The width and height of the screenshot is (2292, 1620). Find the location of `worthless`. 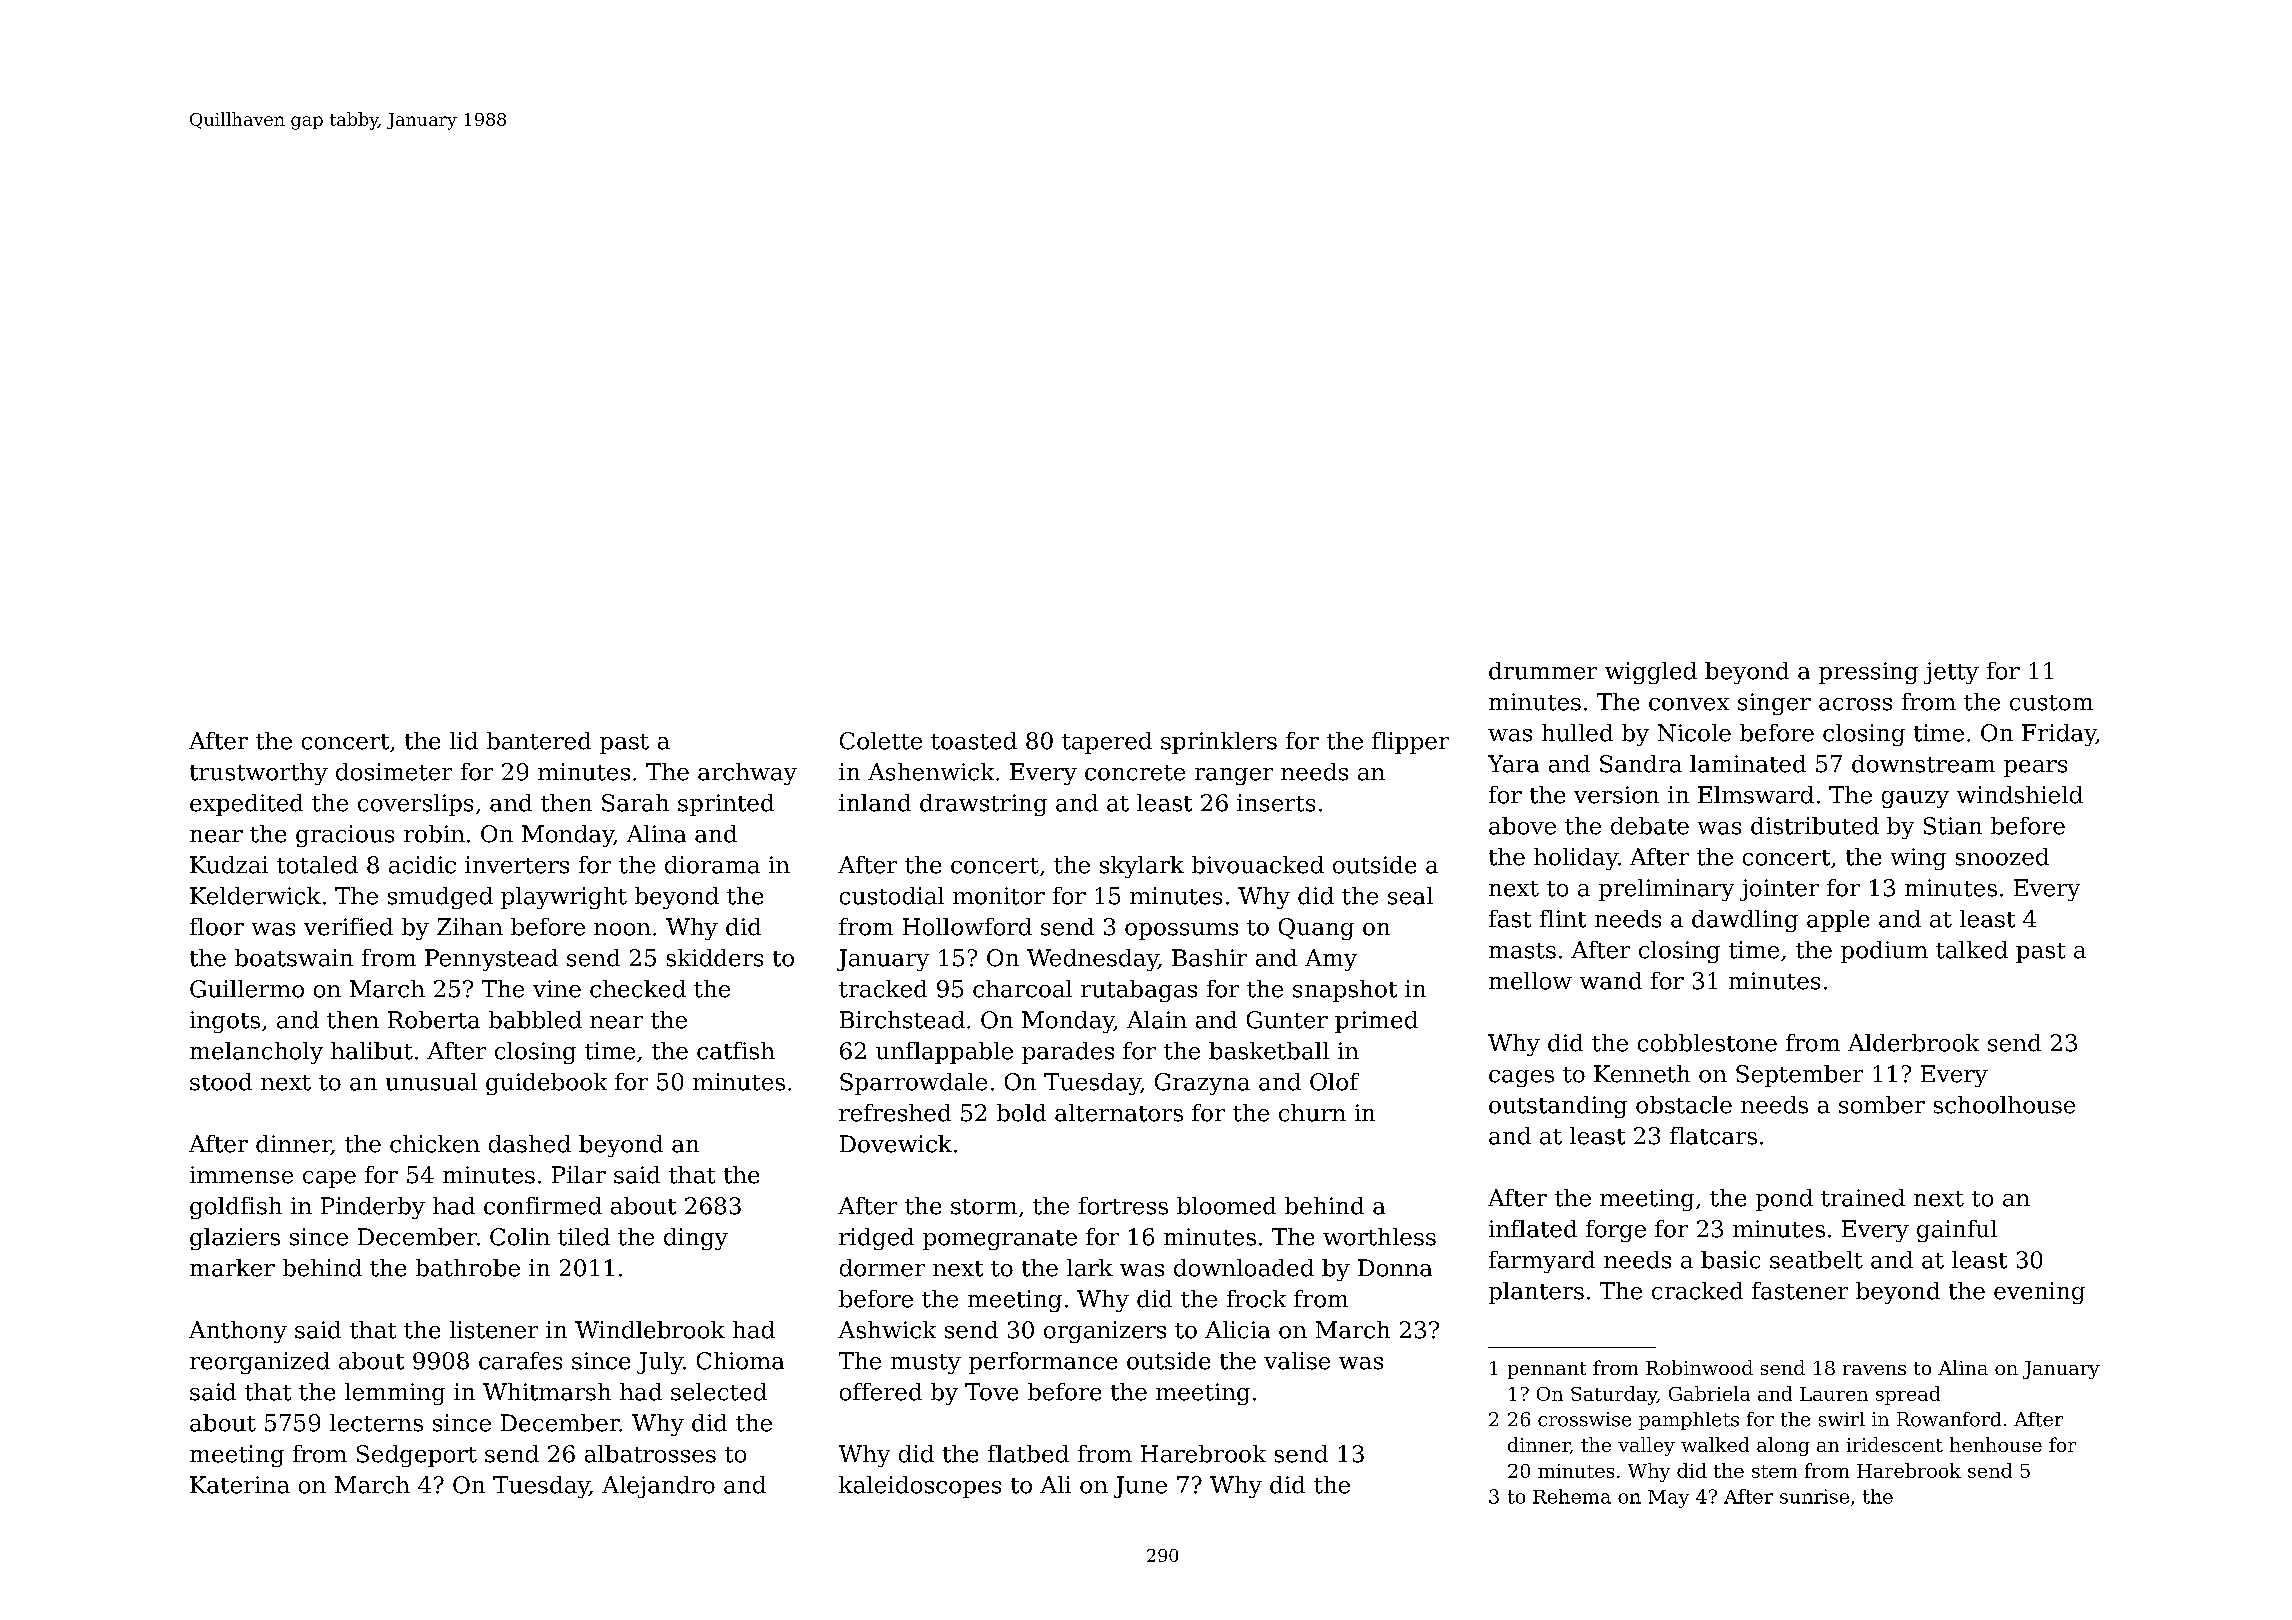

worthless is located at coordinates (1379, 1237).
